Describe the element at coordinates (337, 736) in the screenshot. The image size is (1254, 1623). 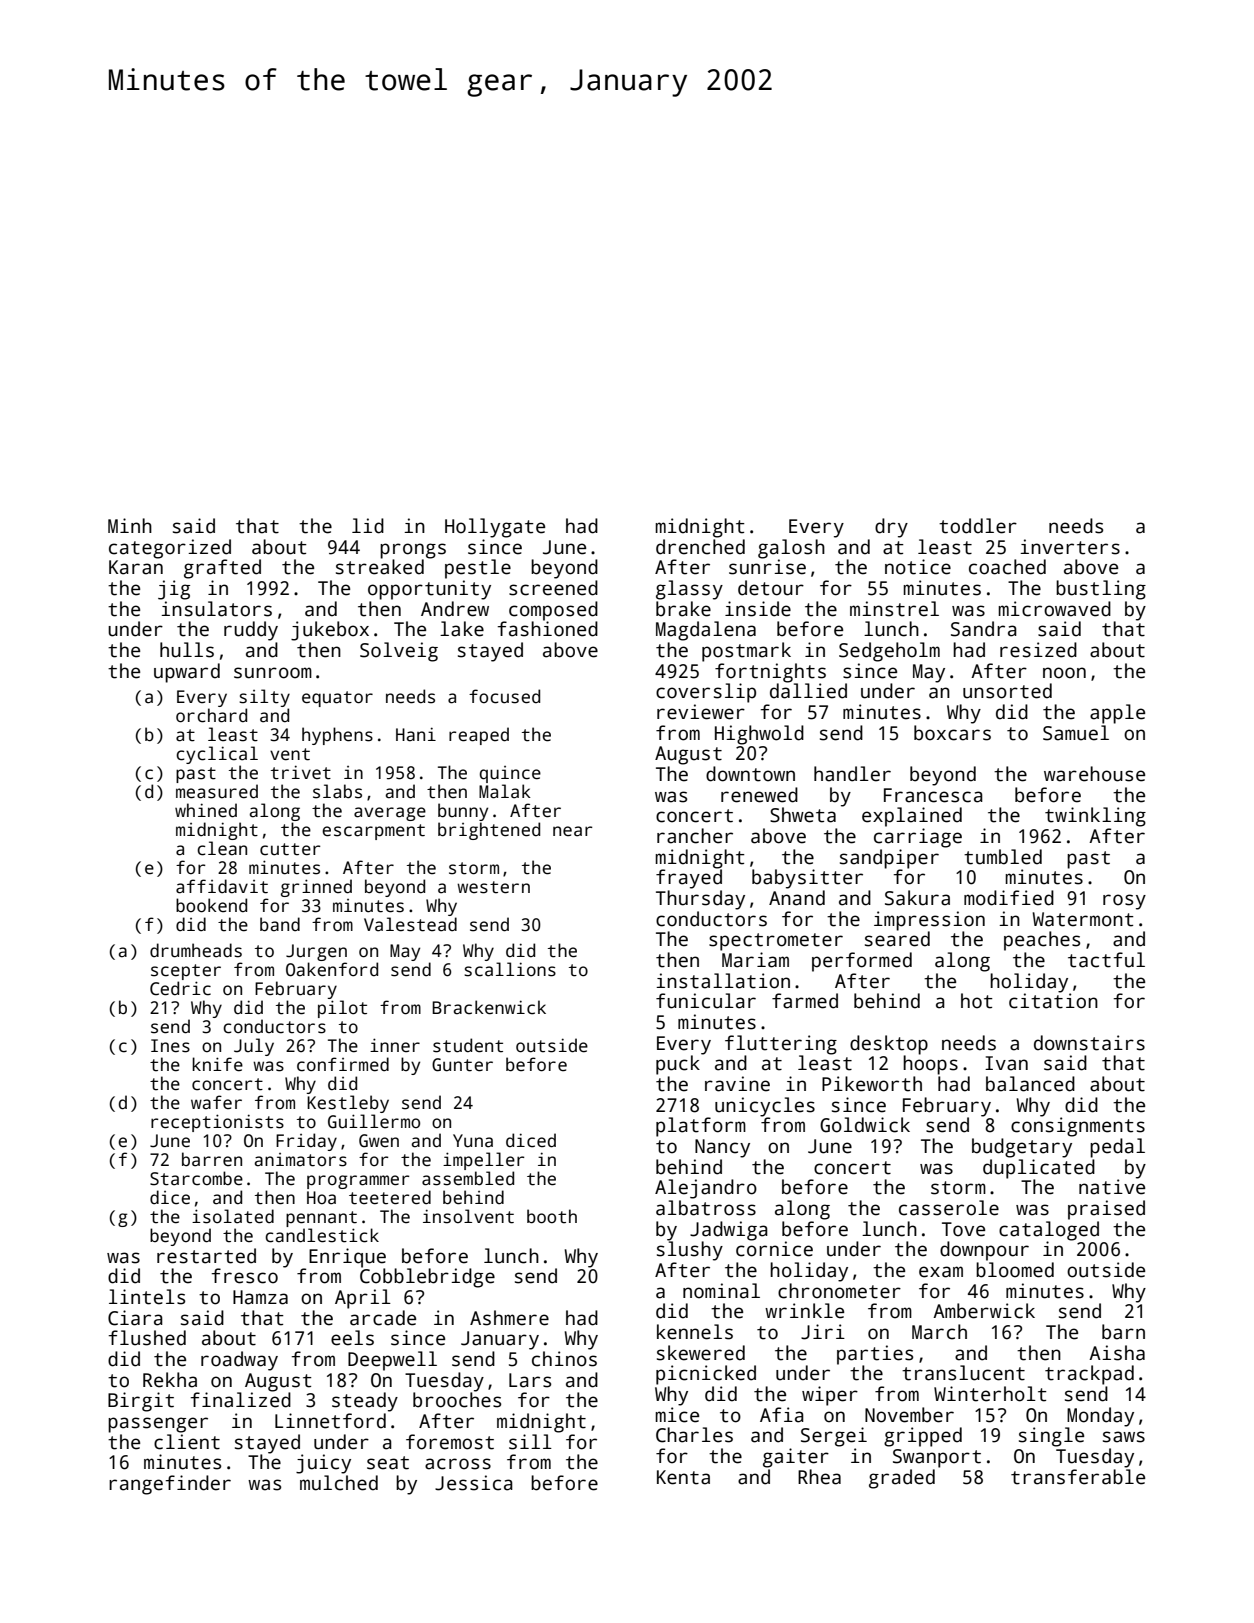
I see `hyphens` at that location.
